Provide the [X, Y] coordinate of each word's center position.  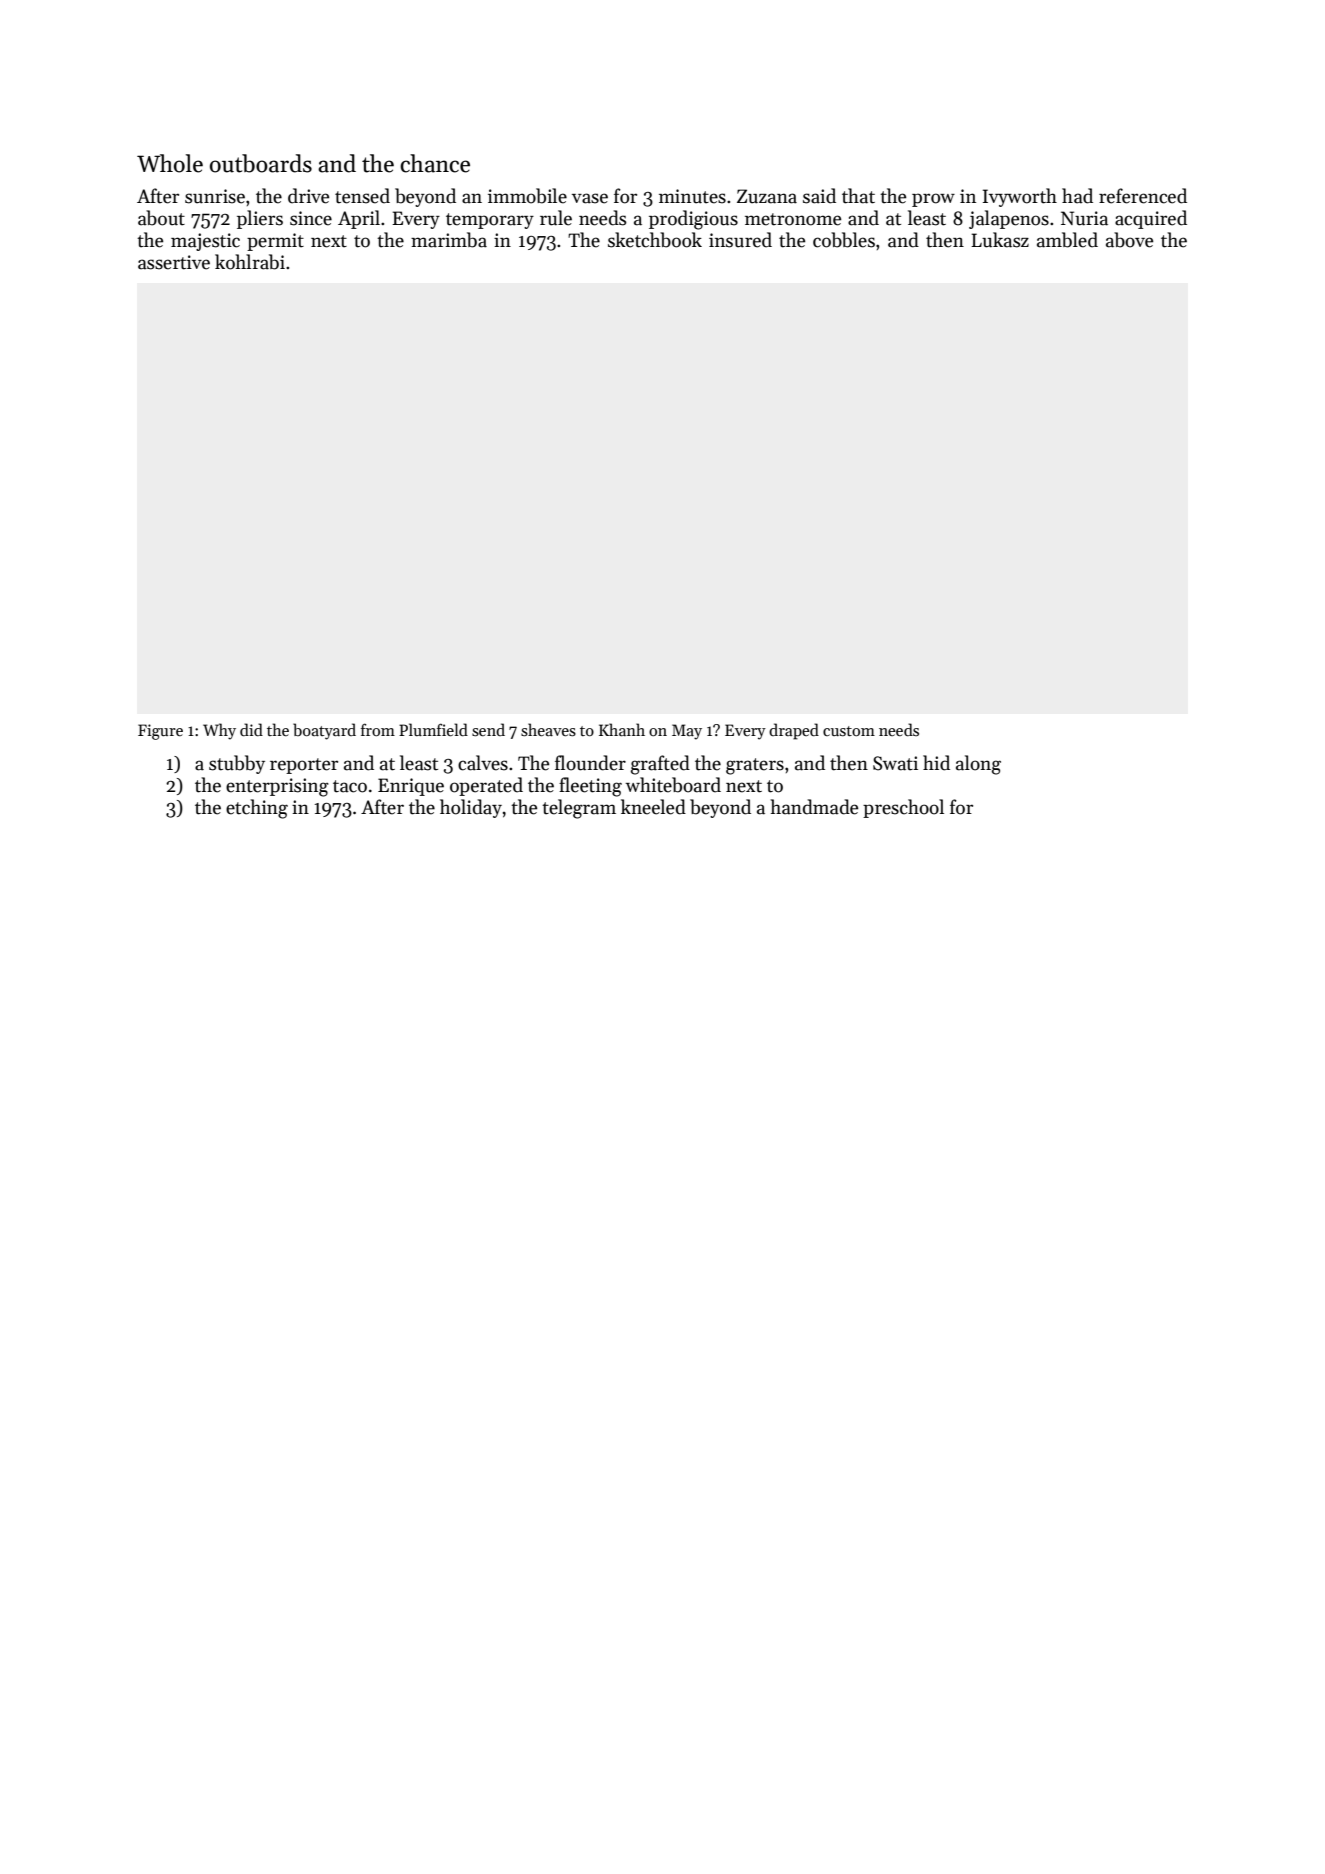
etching [257, 809]
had [1077, 196]
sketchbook [655, 240]
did [251, 729]
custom [849, 731]
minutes [692, 196]
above [1129, 240]
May [687, 732]
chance [435, 163]
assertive [174, 262]
